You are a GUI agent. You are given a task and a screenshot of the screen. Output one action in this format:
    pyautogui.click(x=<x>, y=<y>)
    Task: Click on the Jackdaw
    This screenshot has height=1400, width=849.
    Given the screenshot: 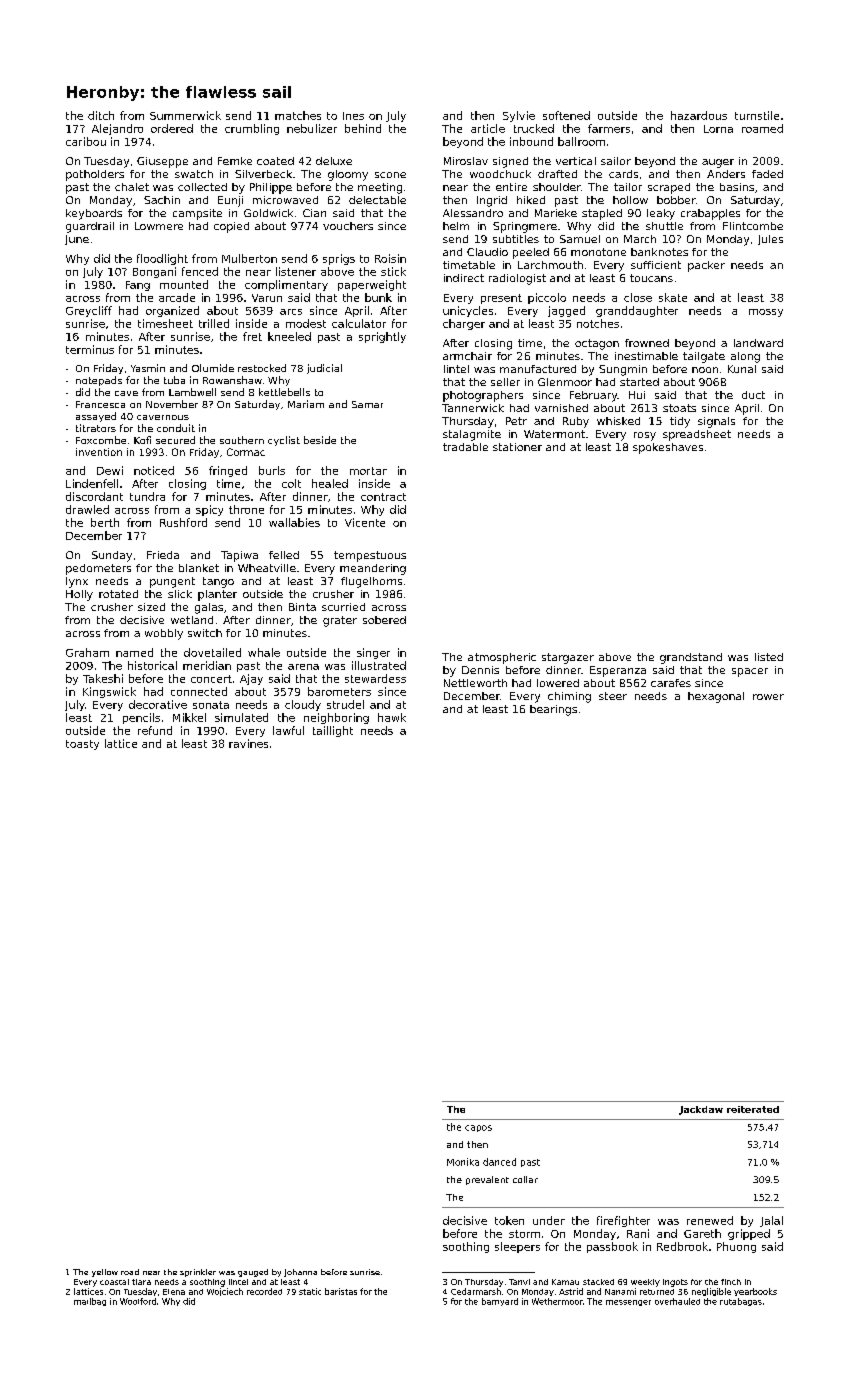 What is the action you would take?
    pyautogui.click(x=701, y=1110)
